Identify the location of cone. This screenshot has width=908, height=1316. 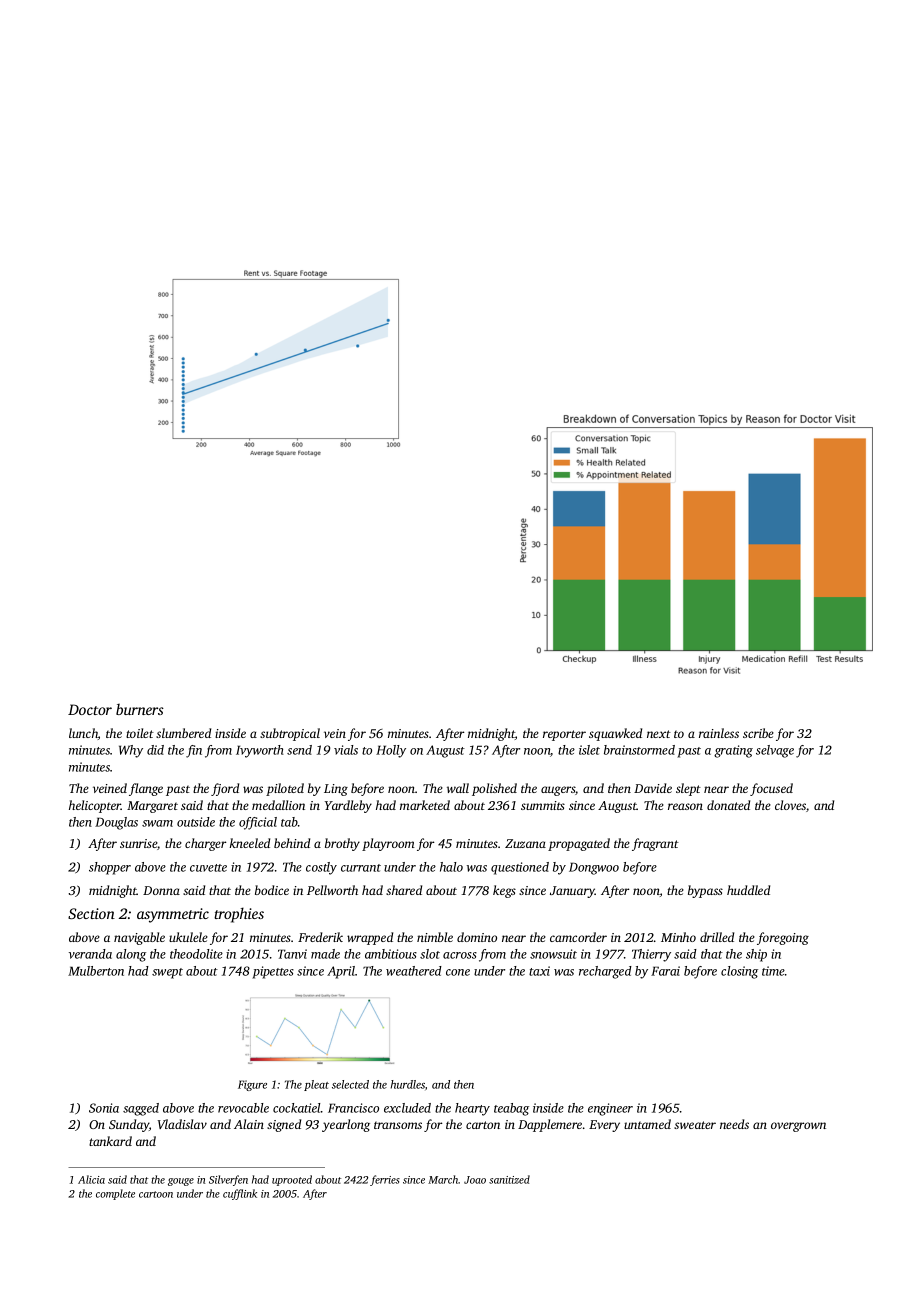
(458, 972).
